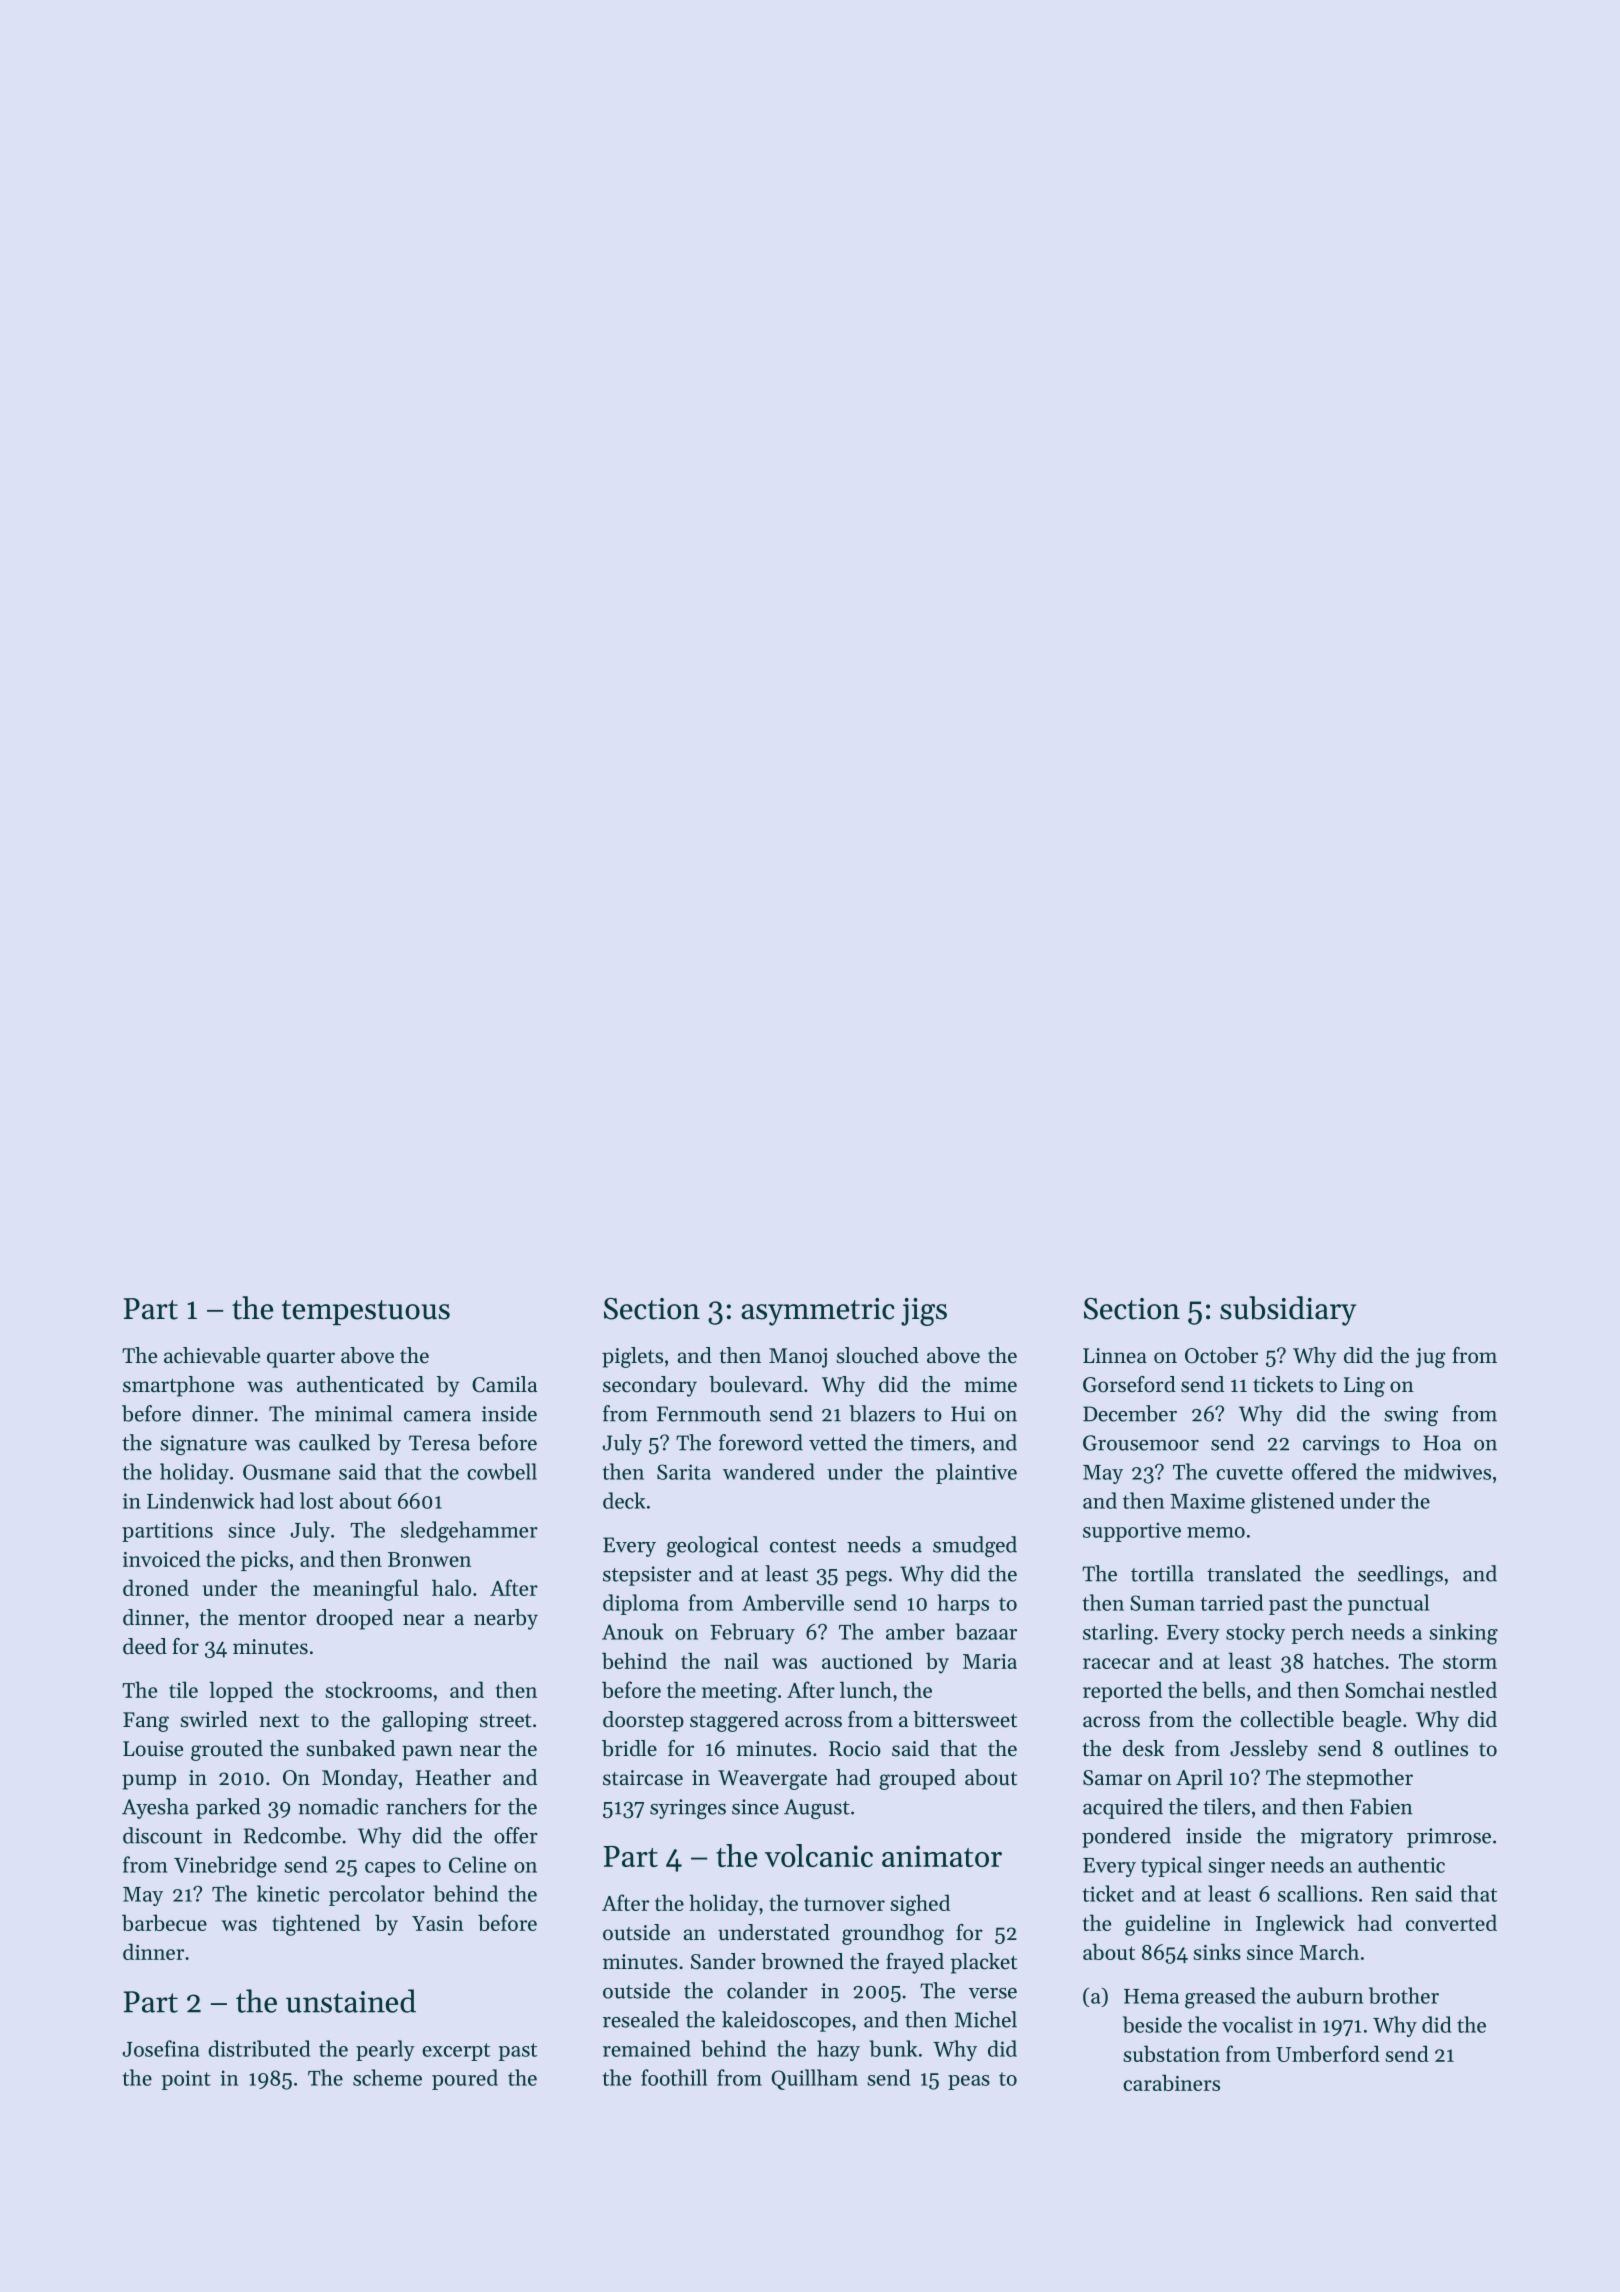 The image size is (1620, 2292). Describe the element at coordinates (469, 1532) in the screenshot. I see `sledgehammer` at that location.
